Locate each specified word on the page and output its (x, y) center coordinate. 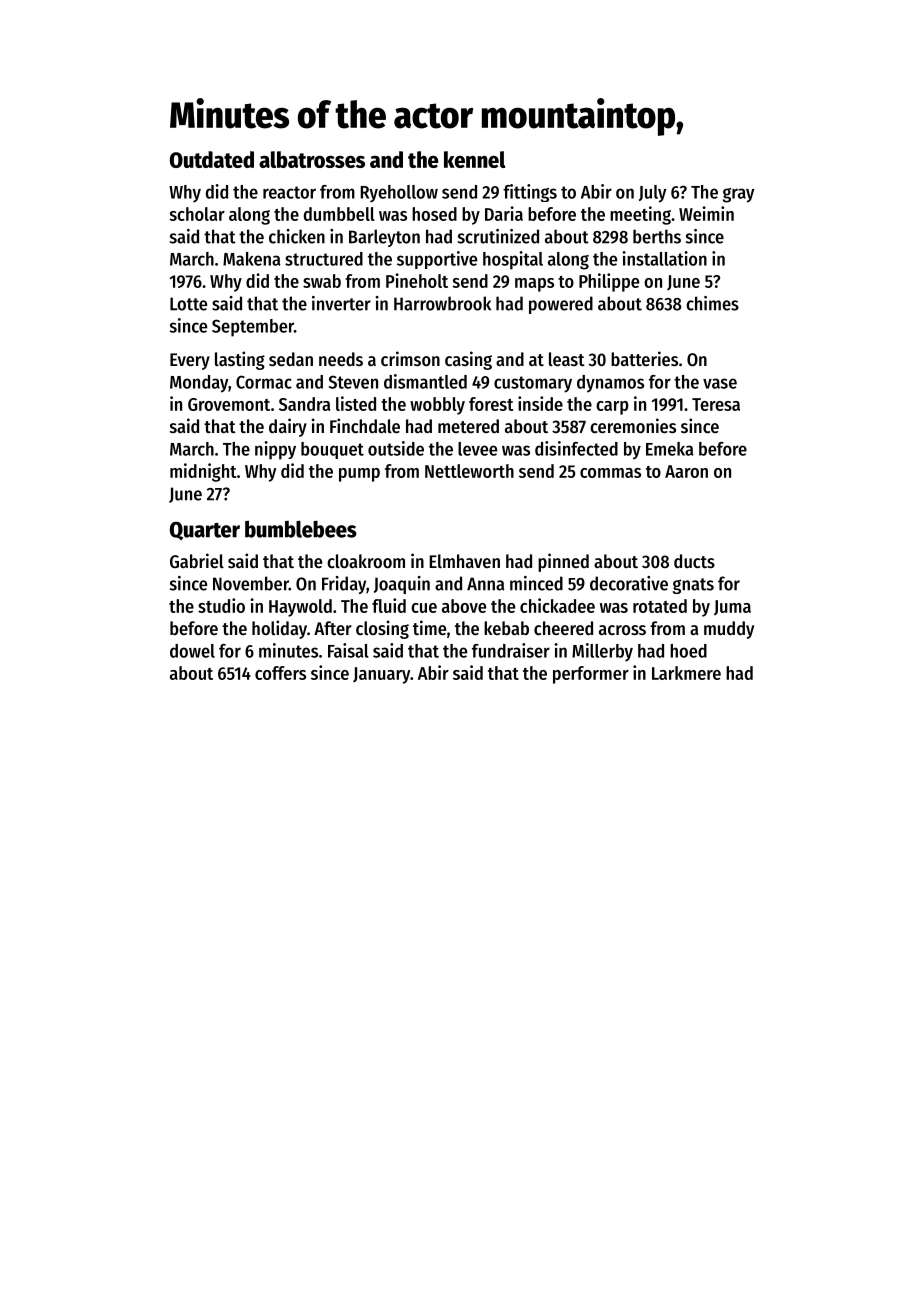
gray (738, 195)
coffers (280, 673)
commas (610, 473)
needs (341, 359)
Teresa (716, 404)
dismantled (425, 381)
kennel (475, 159)
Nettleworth (469, 471)
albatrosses (312, 159)
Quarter (205, 530)
